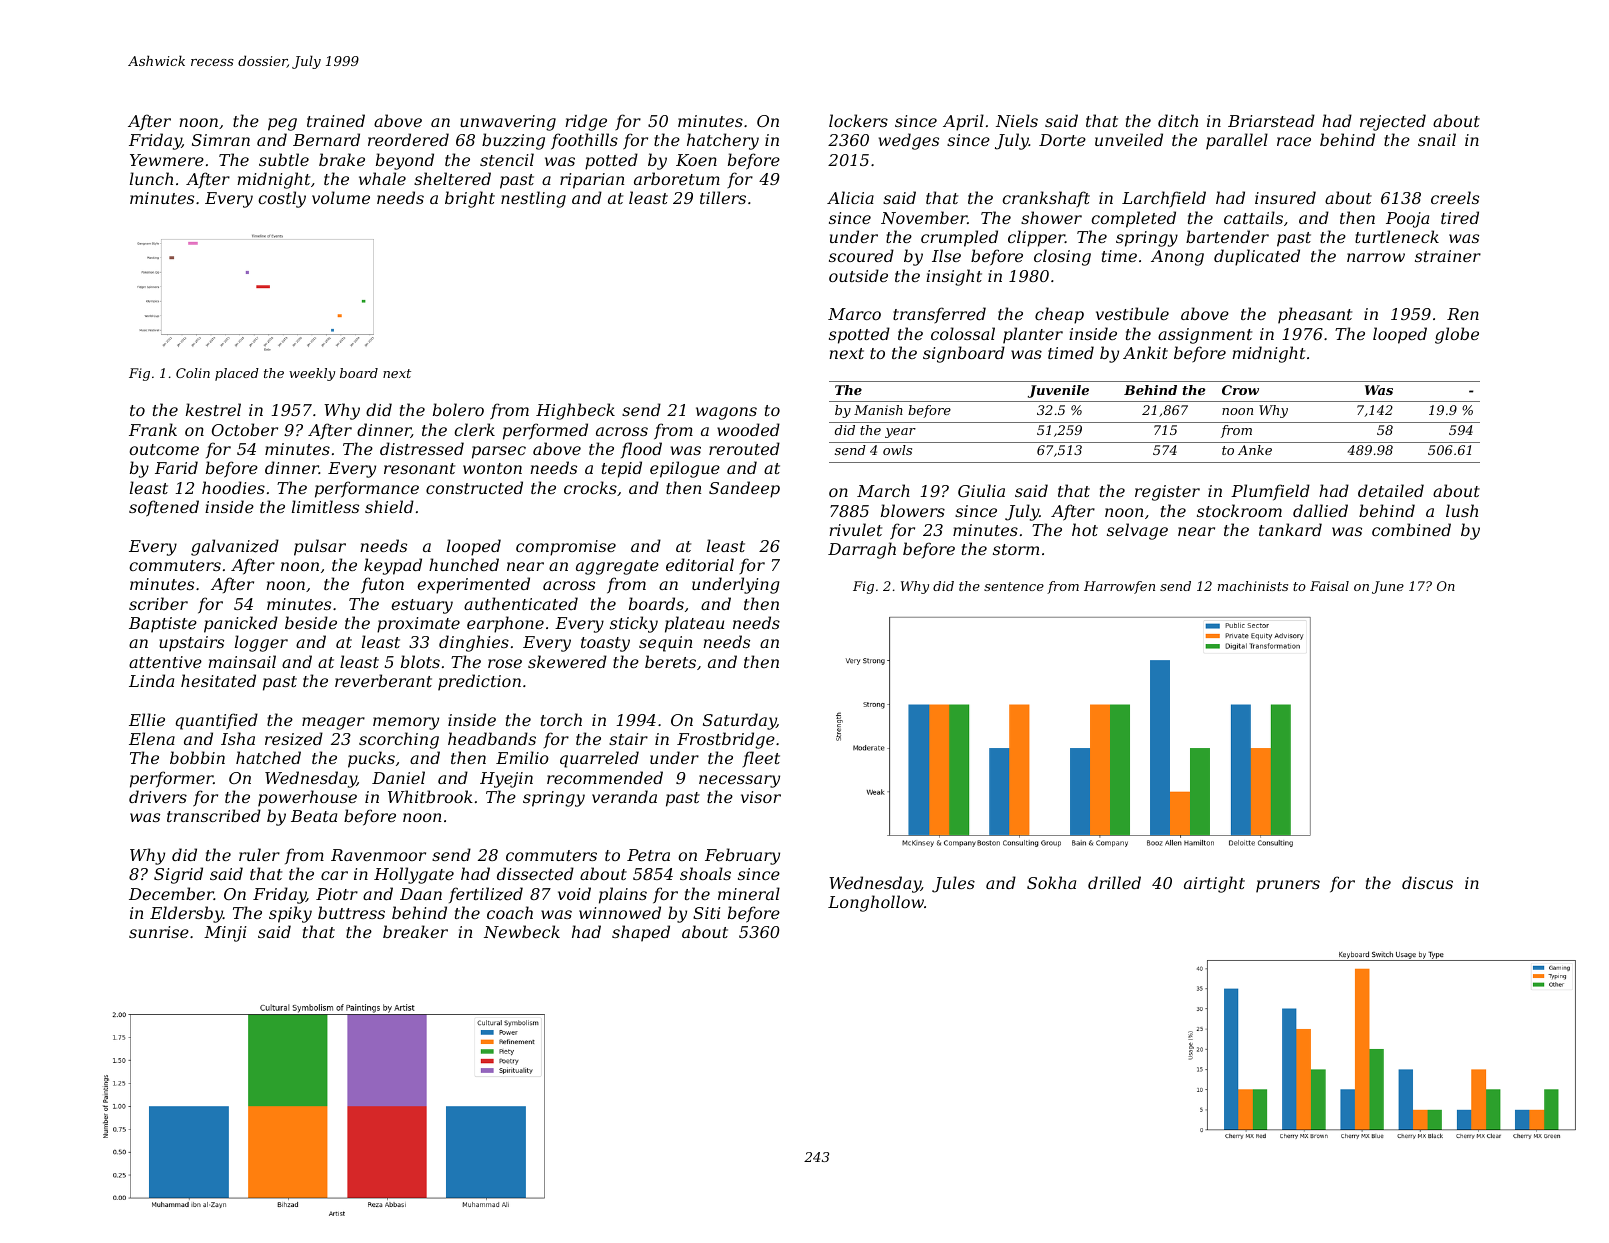 The height and width of the screenshot is (1243, 1609). Describe the element at coordinates (237, 374) in the screenshot. I see `placed` at that location.
